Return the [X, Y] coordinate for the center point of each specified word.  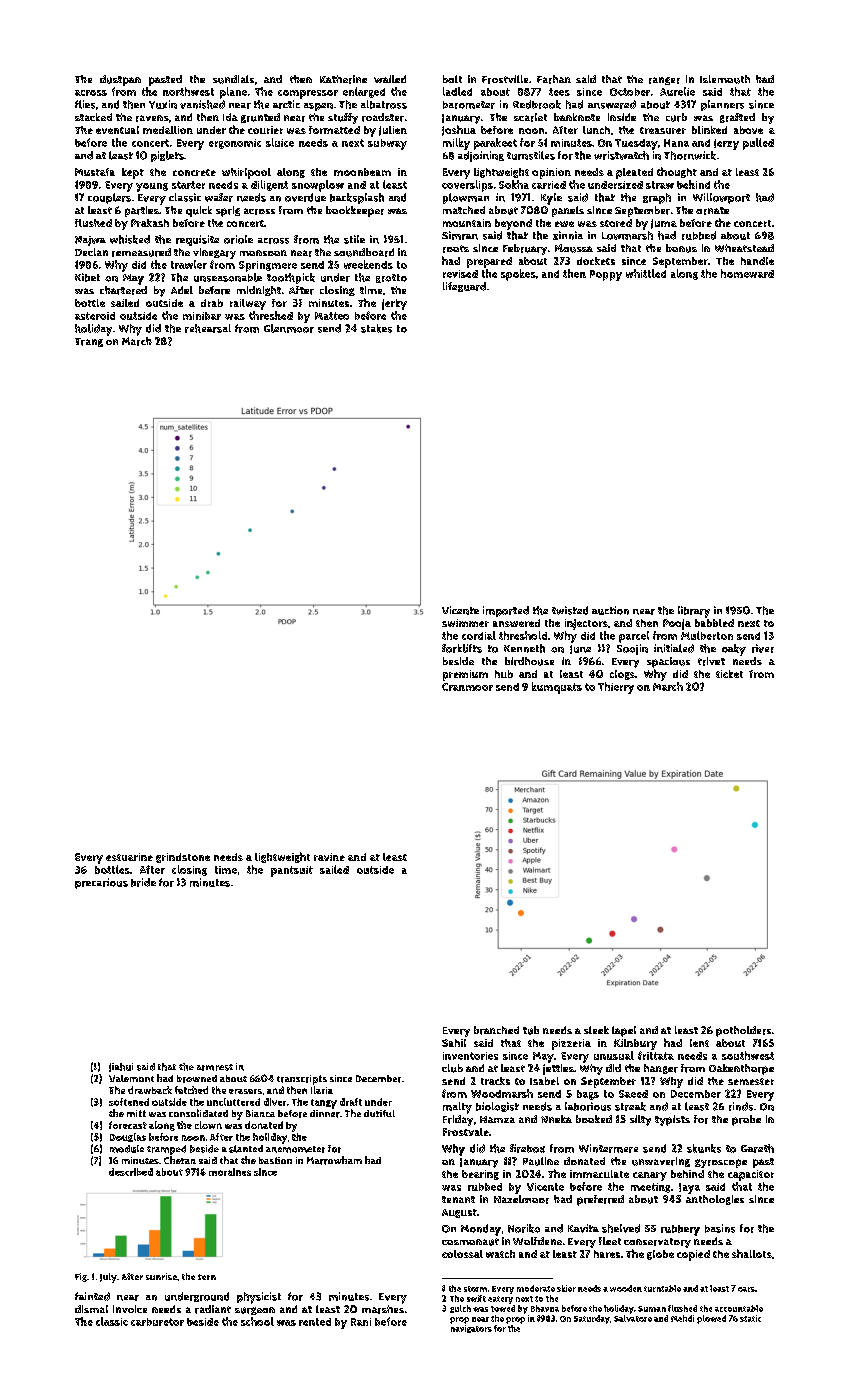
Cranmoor [467, 687]
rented [315, 1322]
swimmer [465, 623]
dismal [91, 1309]
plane [233, 93]
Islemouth [725, 79]
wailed [390, 79]
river [763, 648]
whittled [646, 273]
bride [143, 882]
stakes [376, 328]
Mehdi [682, 1318]
